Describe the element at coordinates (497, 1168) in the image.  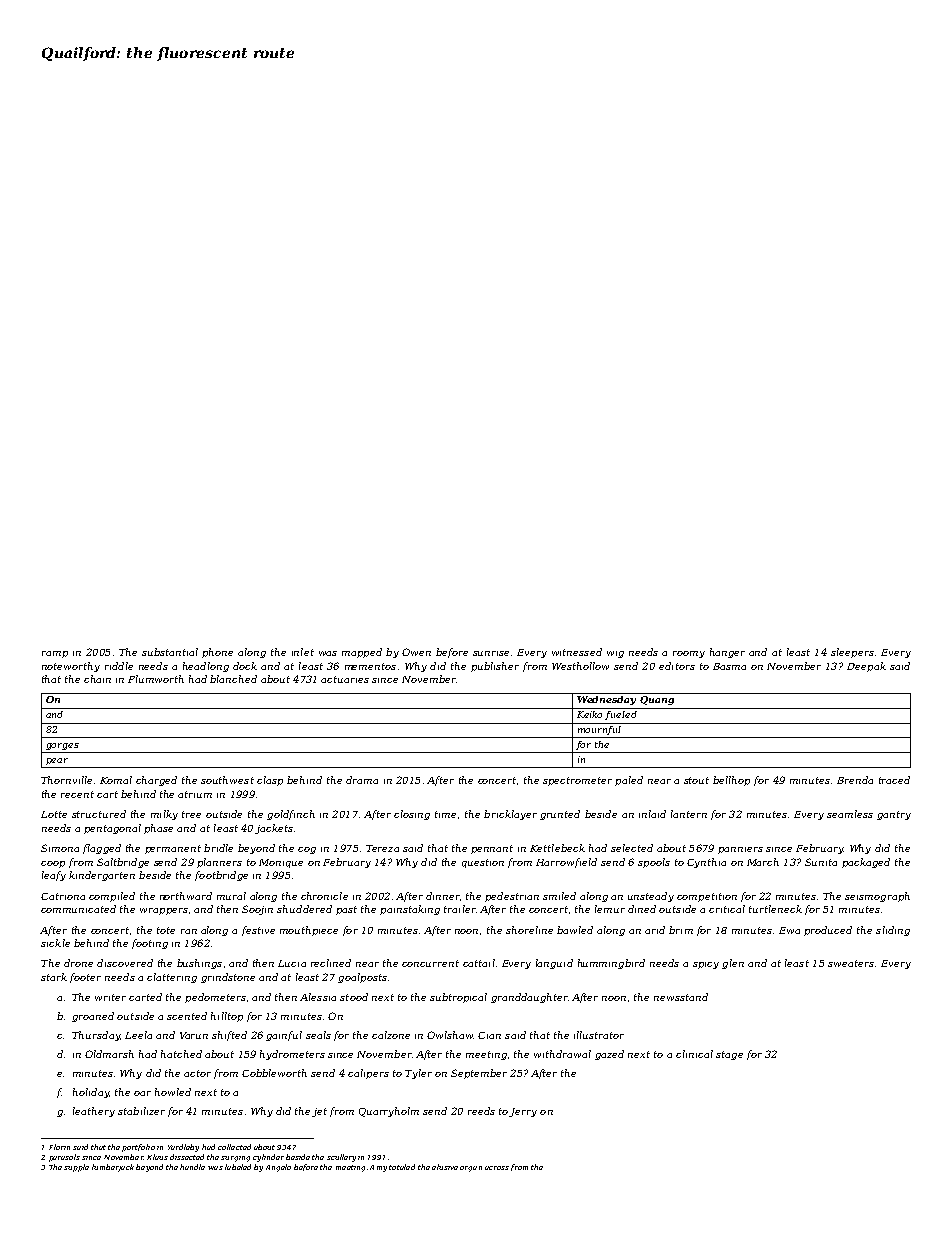
I see `across` at that location.
